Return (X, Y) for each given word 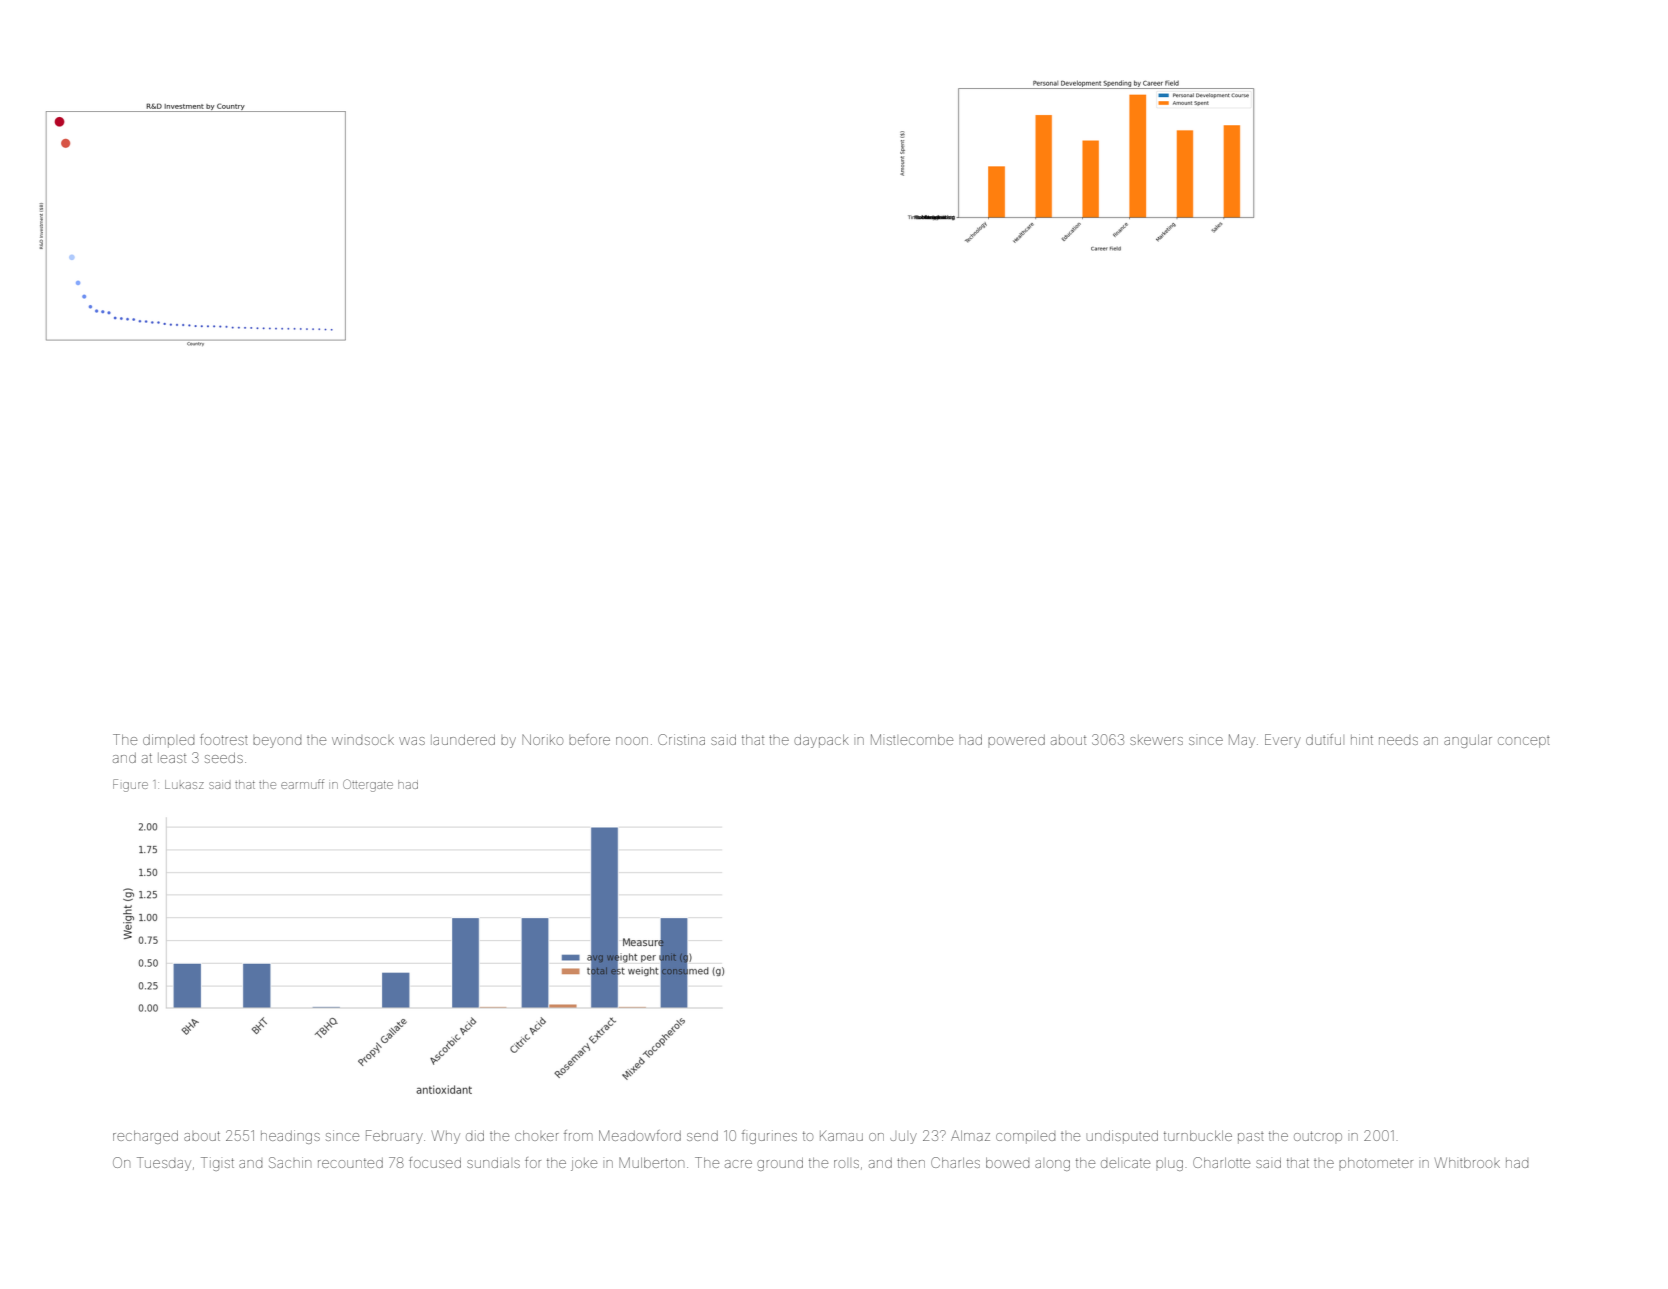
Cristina (681, 739)
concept (1524, 742)
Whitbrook (1467, 1162)
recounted (350, 1163)
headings (290, 1137)
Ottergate (368, 785)
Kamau (841, 1136)
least (172, 758)
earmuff (302, 784)
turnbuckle (1198, 1136)
